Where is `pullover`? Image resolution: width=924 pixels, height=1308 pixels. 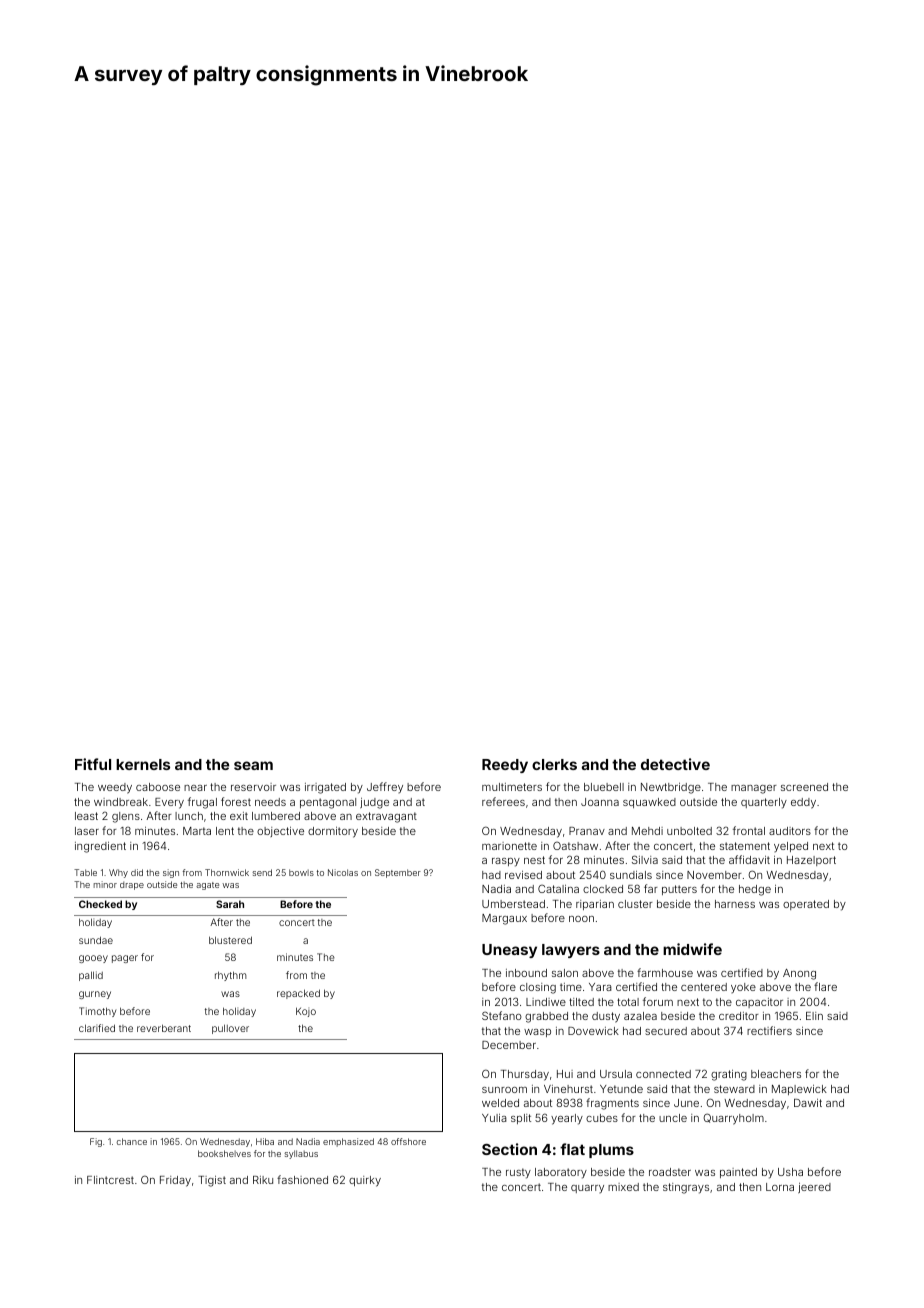 pullover is located at coordinates (230, 1029).
